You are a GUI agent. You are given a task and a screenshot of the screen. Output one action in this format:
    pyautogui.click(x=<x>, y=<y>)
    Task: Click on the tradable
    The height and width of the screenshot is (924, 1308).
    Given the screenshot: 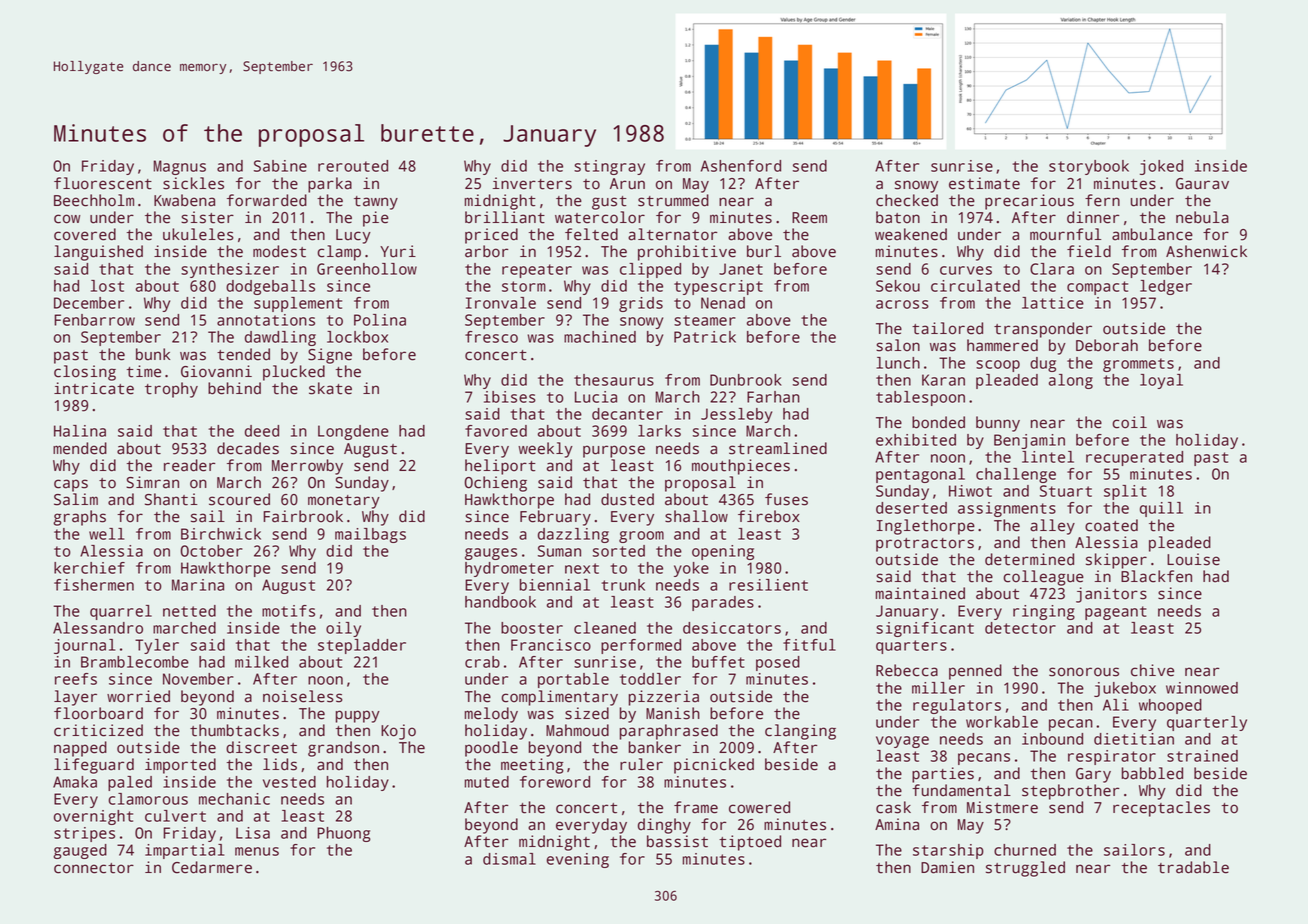 What is the action you would take?
    pyautogui.click(x=1193, y=867)
